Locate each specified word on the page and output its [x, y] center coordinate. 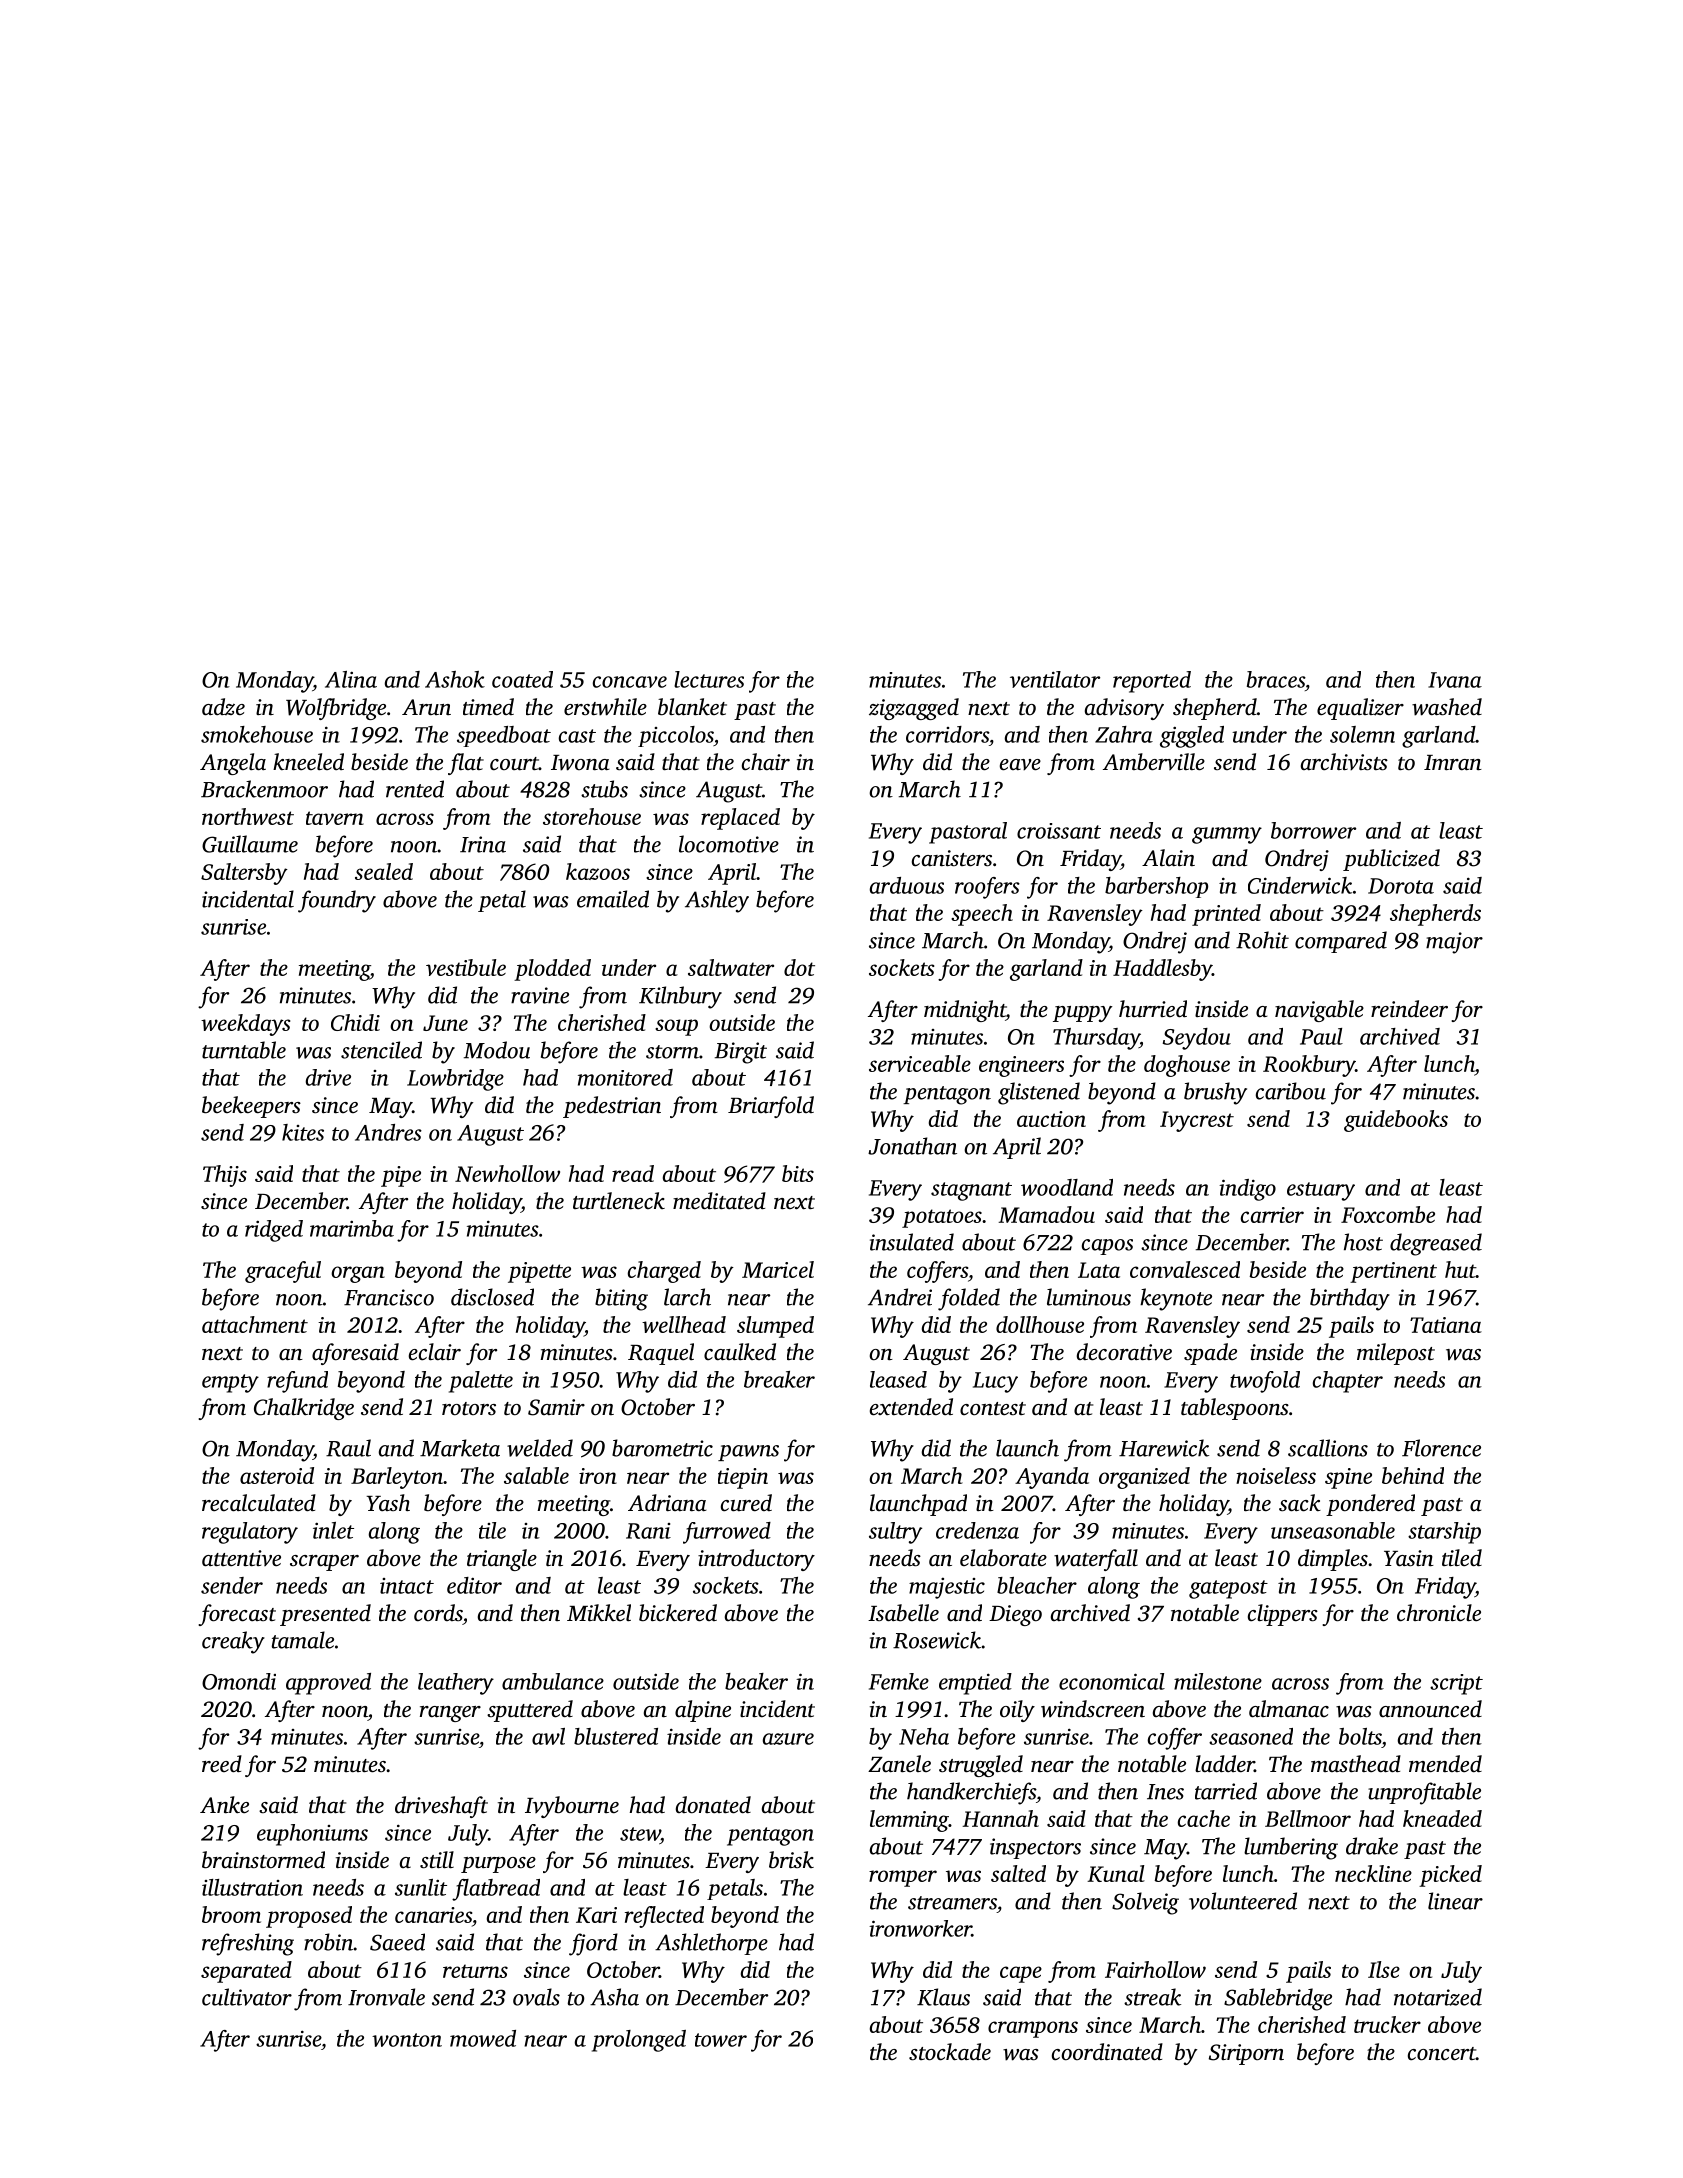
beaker [756, 1681]
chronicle [1439, 1613]
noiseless [1276, 1475]
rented [415, 789]
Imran [1453, 763]
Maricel [778, 1269]
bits [798, 1173]
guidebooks [1396, 1121]
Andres [388, 1132]
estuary [1321, 1191]
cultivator [247, 1997]
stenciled [381, 1050]
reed [222, 1763]
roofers [987, 888]
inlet [333, 1530]
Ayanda [1052, 1478]
